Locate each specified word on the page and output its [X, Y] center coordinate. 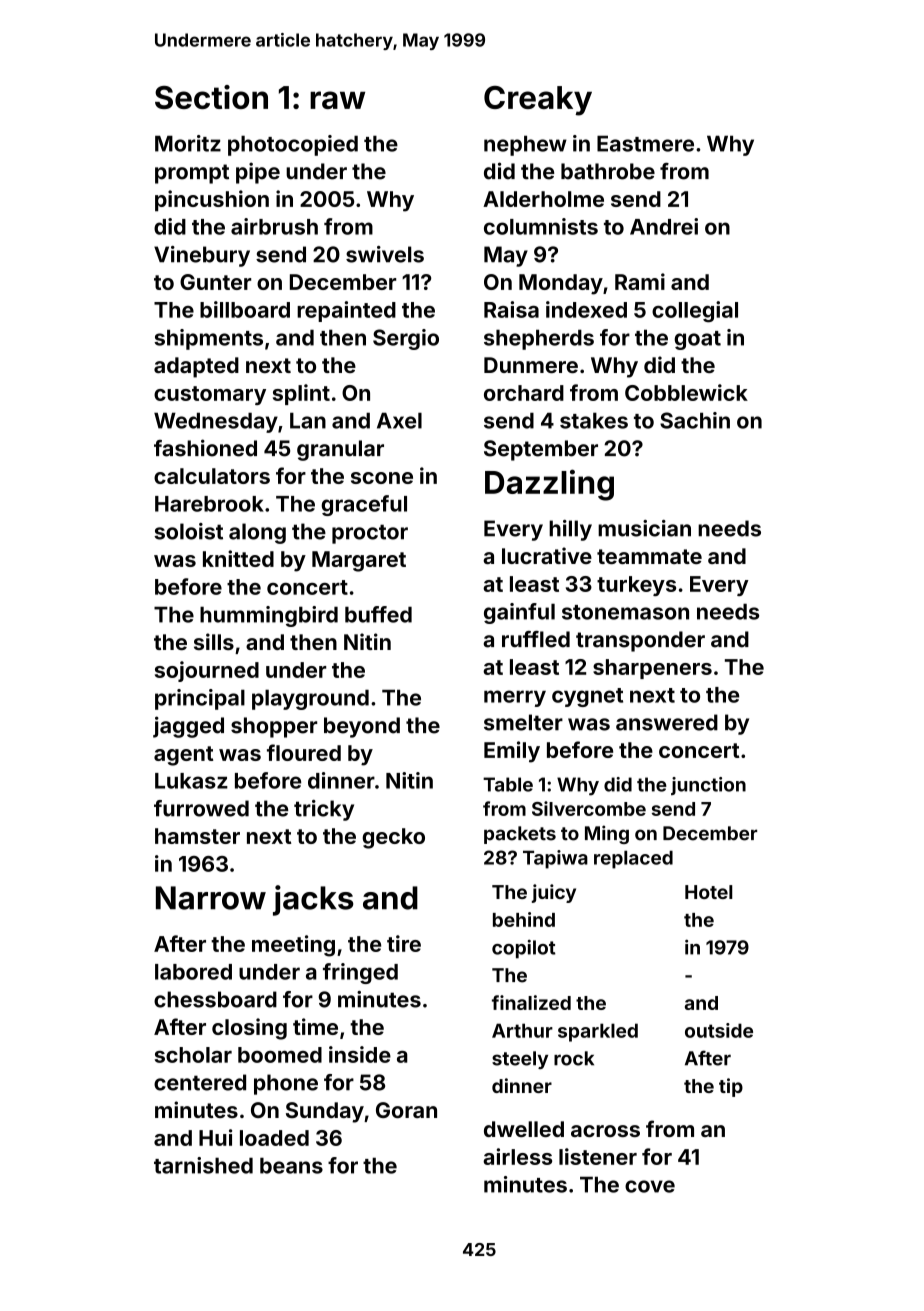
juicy [554, 893]
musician [644, 528]
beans [291, 1165]
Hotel [708, 892]
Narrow [211, 898]
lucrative [547, 555]
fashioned [205, 448]
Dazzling [549, 485]
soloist [188, 531]
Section [211, 97]
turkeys [636, 586]
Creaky [538, 101]
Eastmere [645, 143]
